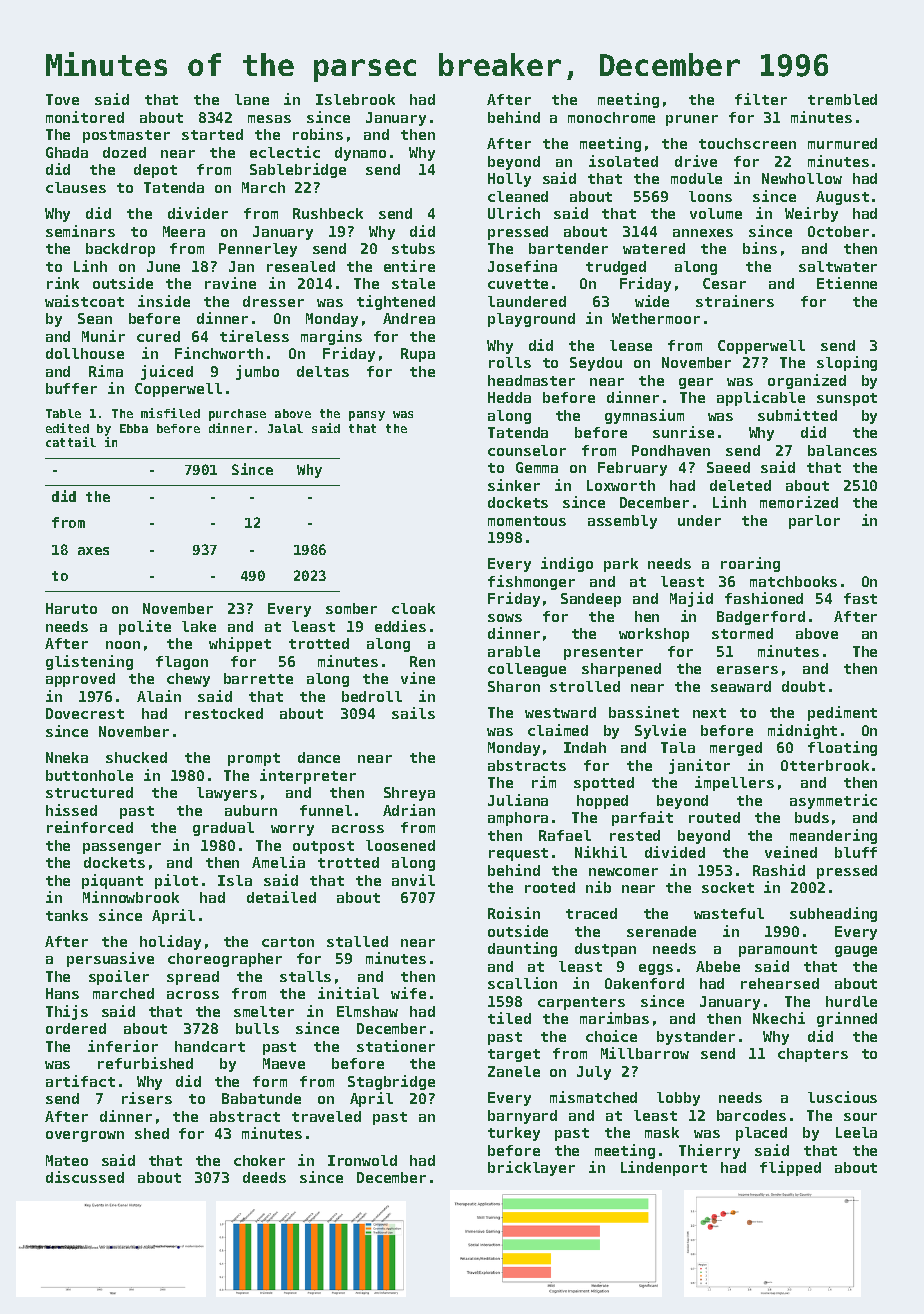 Image resolution: width=924 pixels, height=1314 pixels. What do you see at coordinates (62, 99) in the document?
I see `Tove` at bounding box center [62, 99].
